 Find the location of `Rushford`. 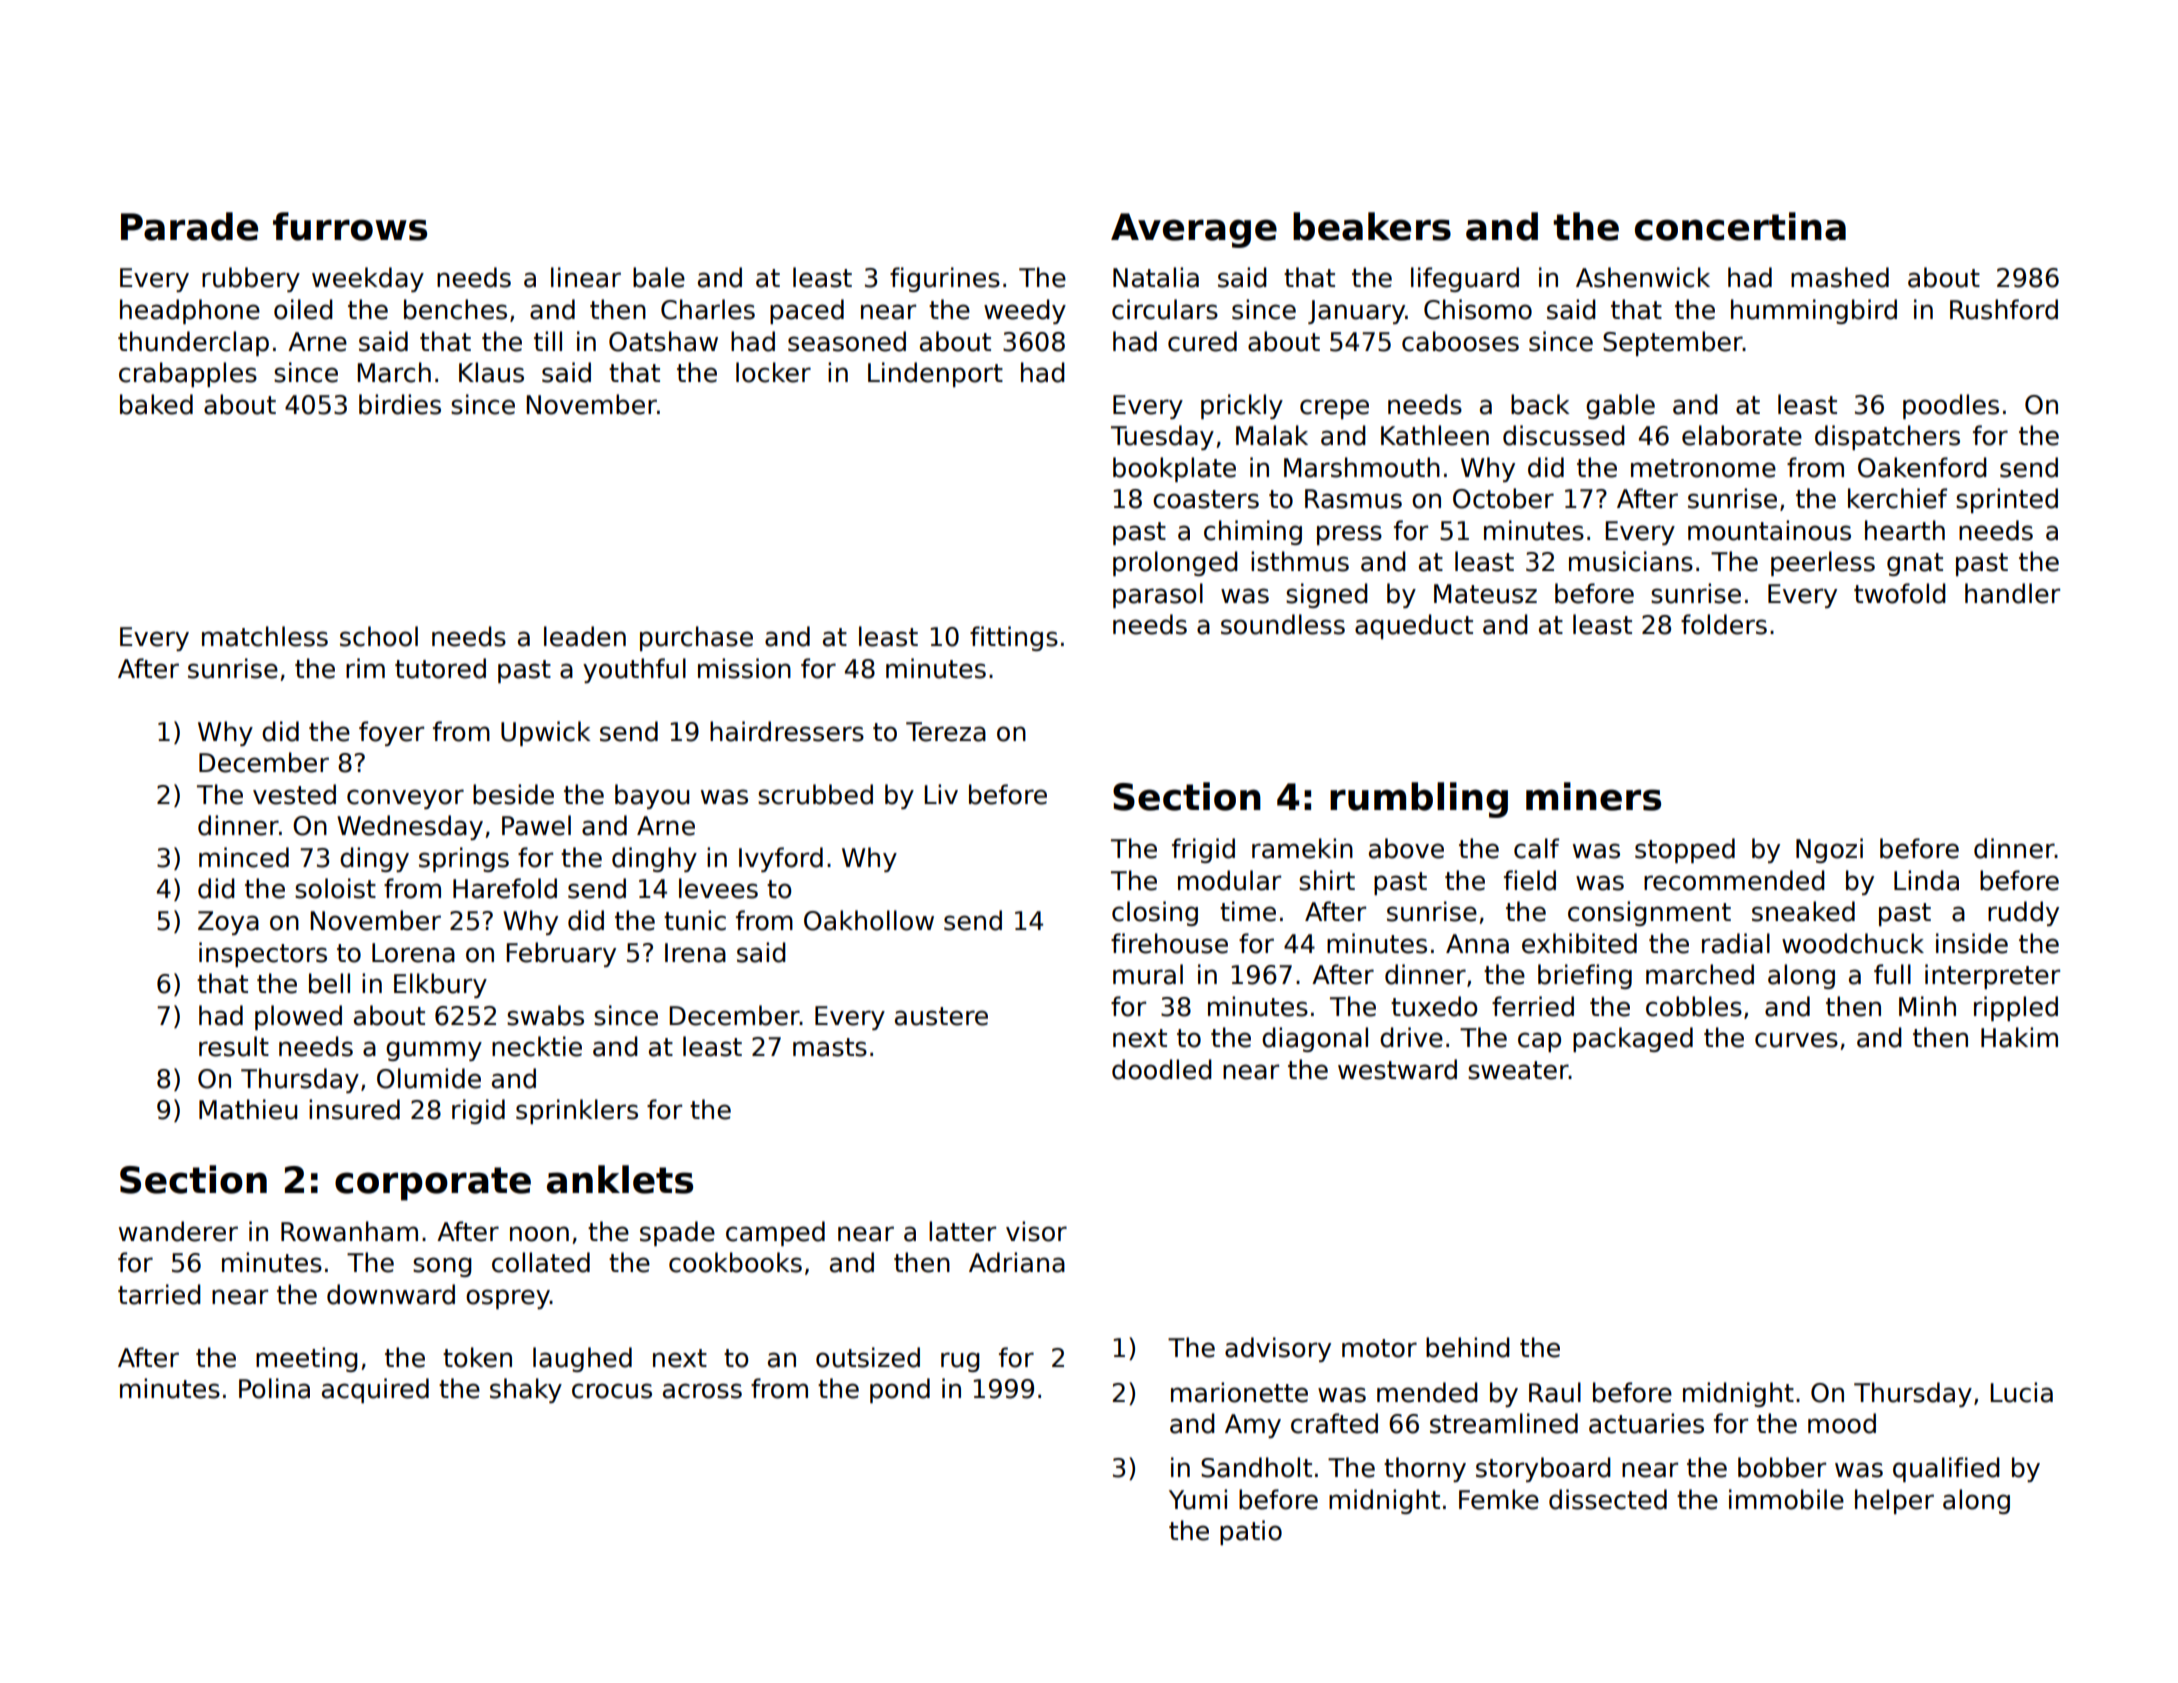

Rushford is located at coordinates (2004, 309).
